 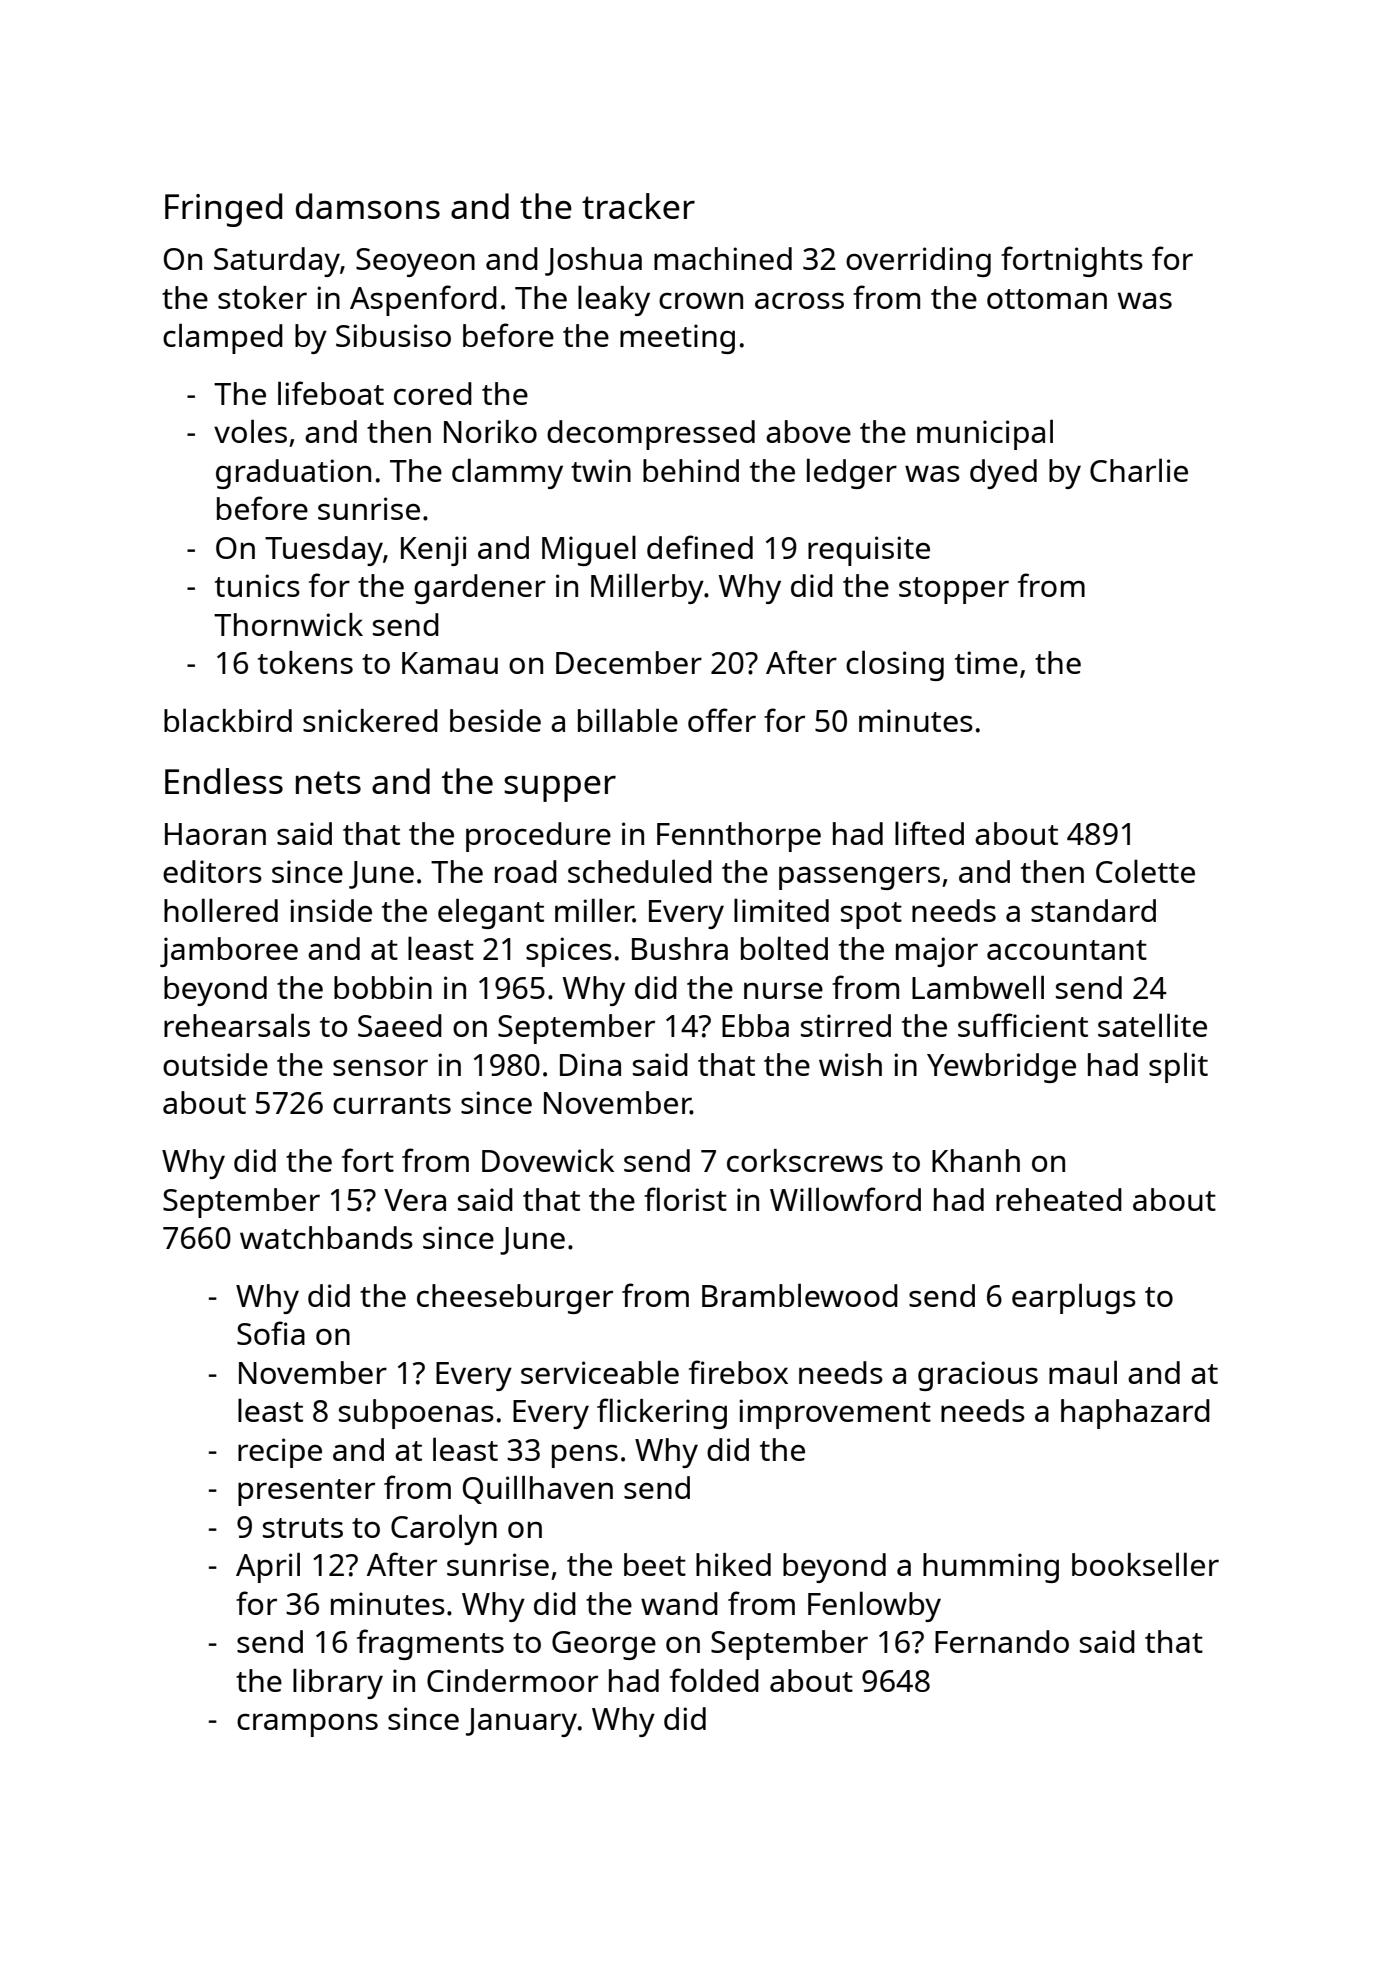 I want to click on watchbands, so click(x=326, y=1237).
